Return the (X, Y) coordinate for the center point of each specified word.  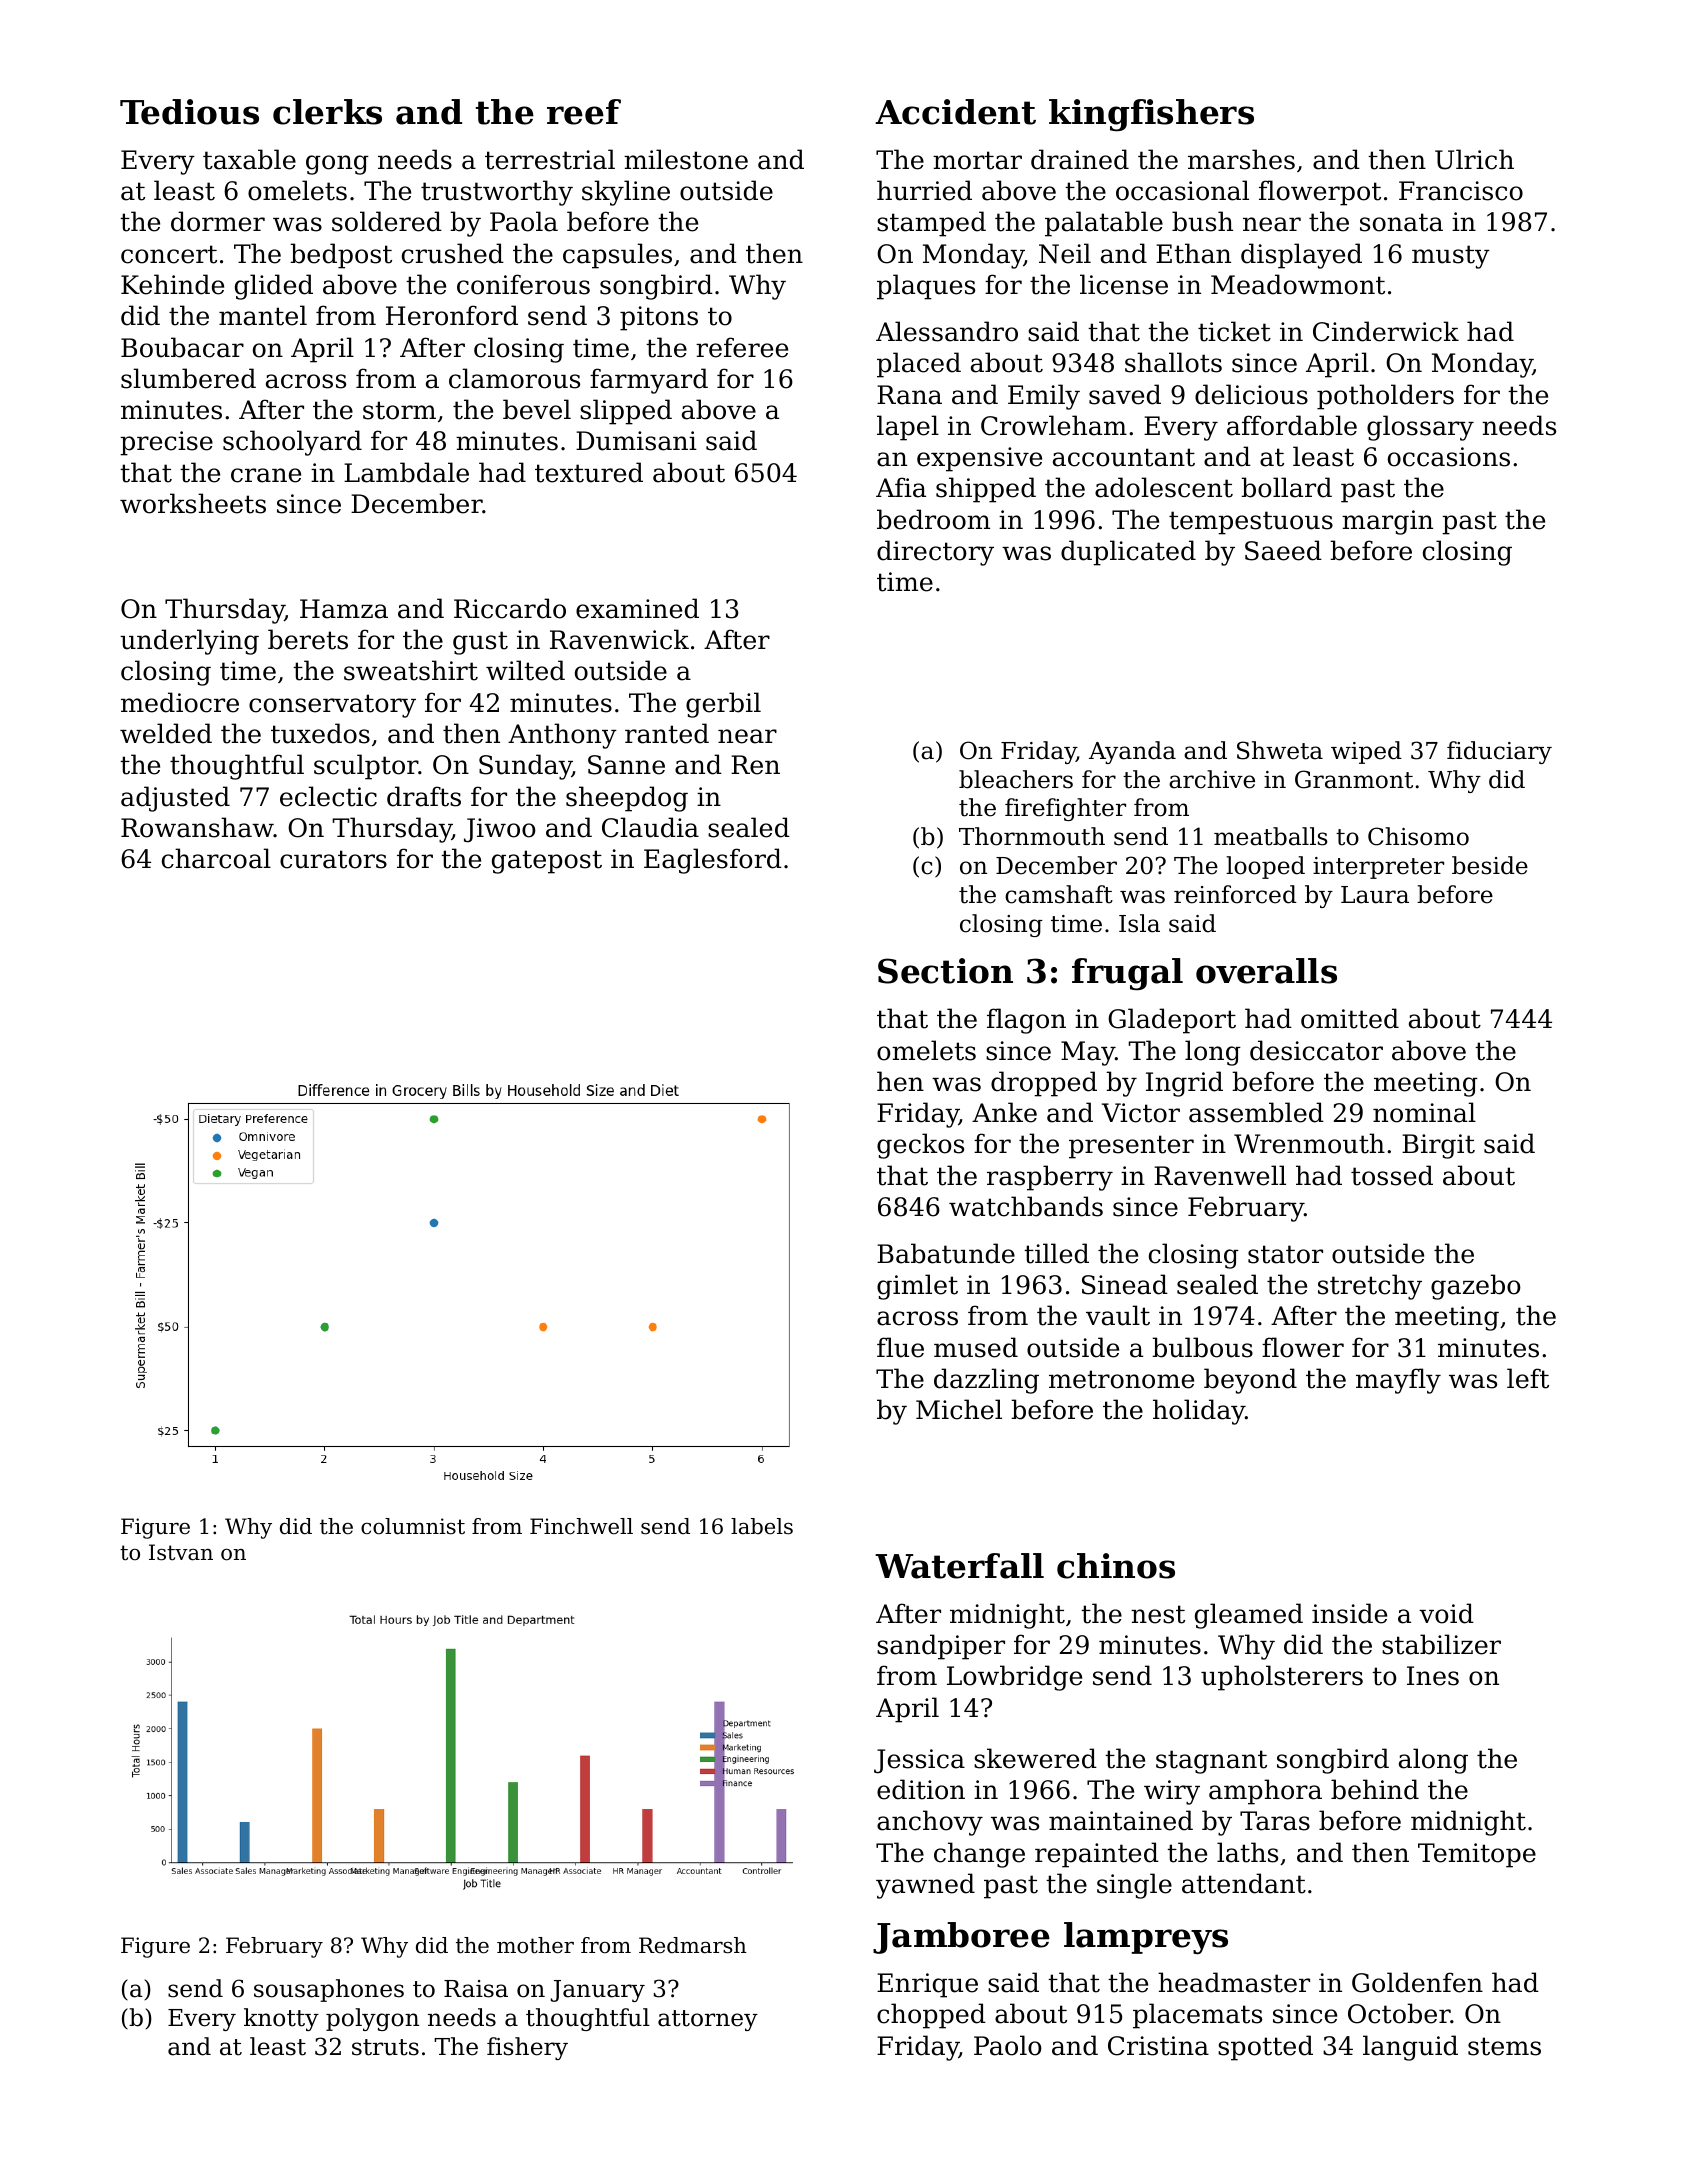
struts (385, 2047)
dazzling (986, 1381)
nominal (1424, 1112)
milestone (686, 159)
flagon (1026, 1021)
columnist (413, 1526)
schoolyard (292, 443)
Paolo (1008, 2045)
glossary (1420, 428)
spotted (1265, 2048)
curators (333, 859)
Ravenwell (1220, 1175)
